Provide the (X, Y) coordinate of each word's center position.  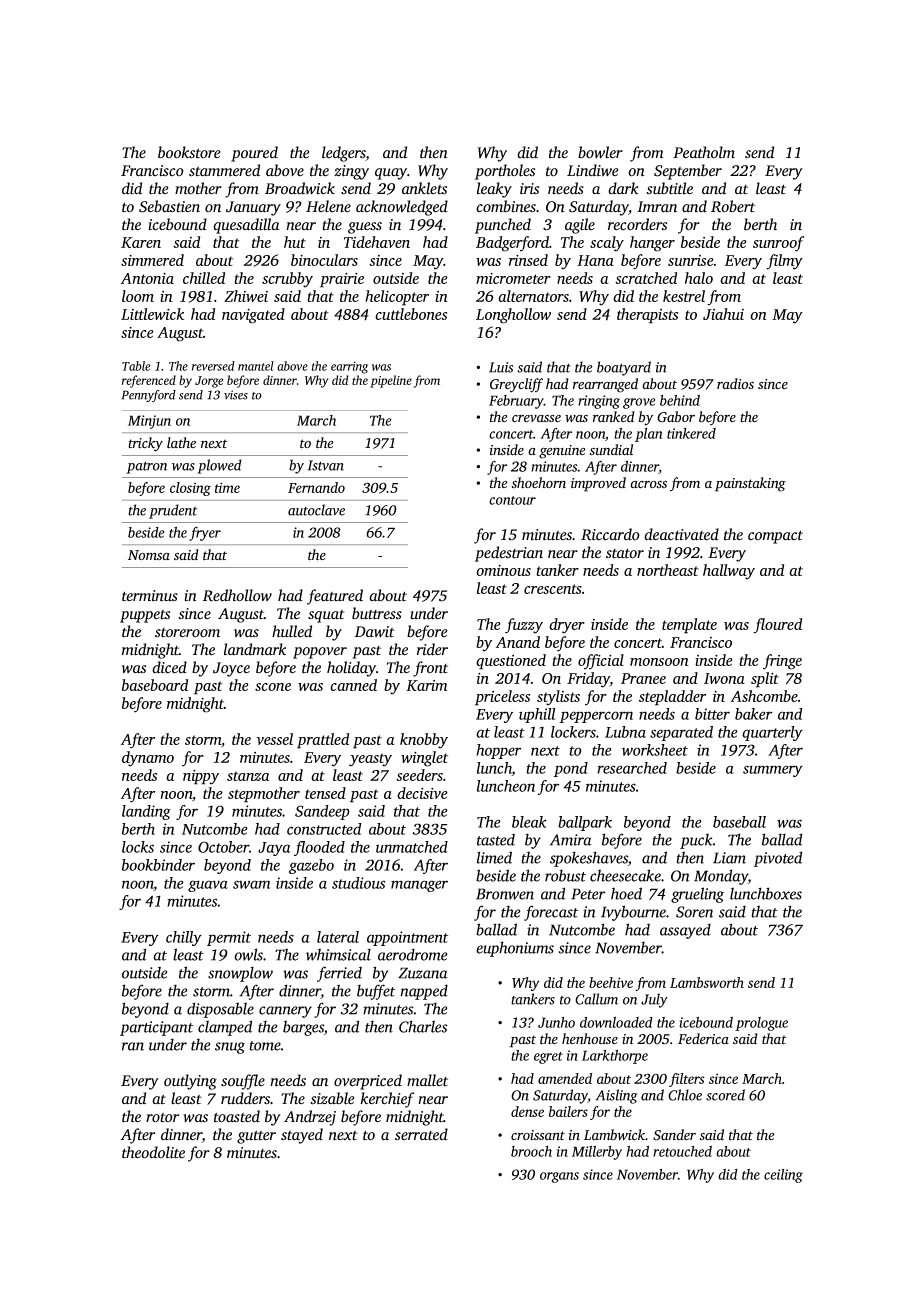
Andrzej (310, 1118)
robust (565, 875)
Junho (556, 1022)
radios (735, 384)
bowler (600, 152)
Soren (694, 912)
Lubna (625, 732)
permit (229, 938)
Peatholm (704, 152)
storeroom (187, 633)
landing (146, 812)
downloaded (616, 1022)
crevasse (536, 418)
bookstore (189, 152)
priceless (502, 698)
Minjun (149, 422)
